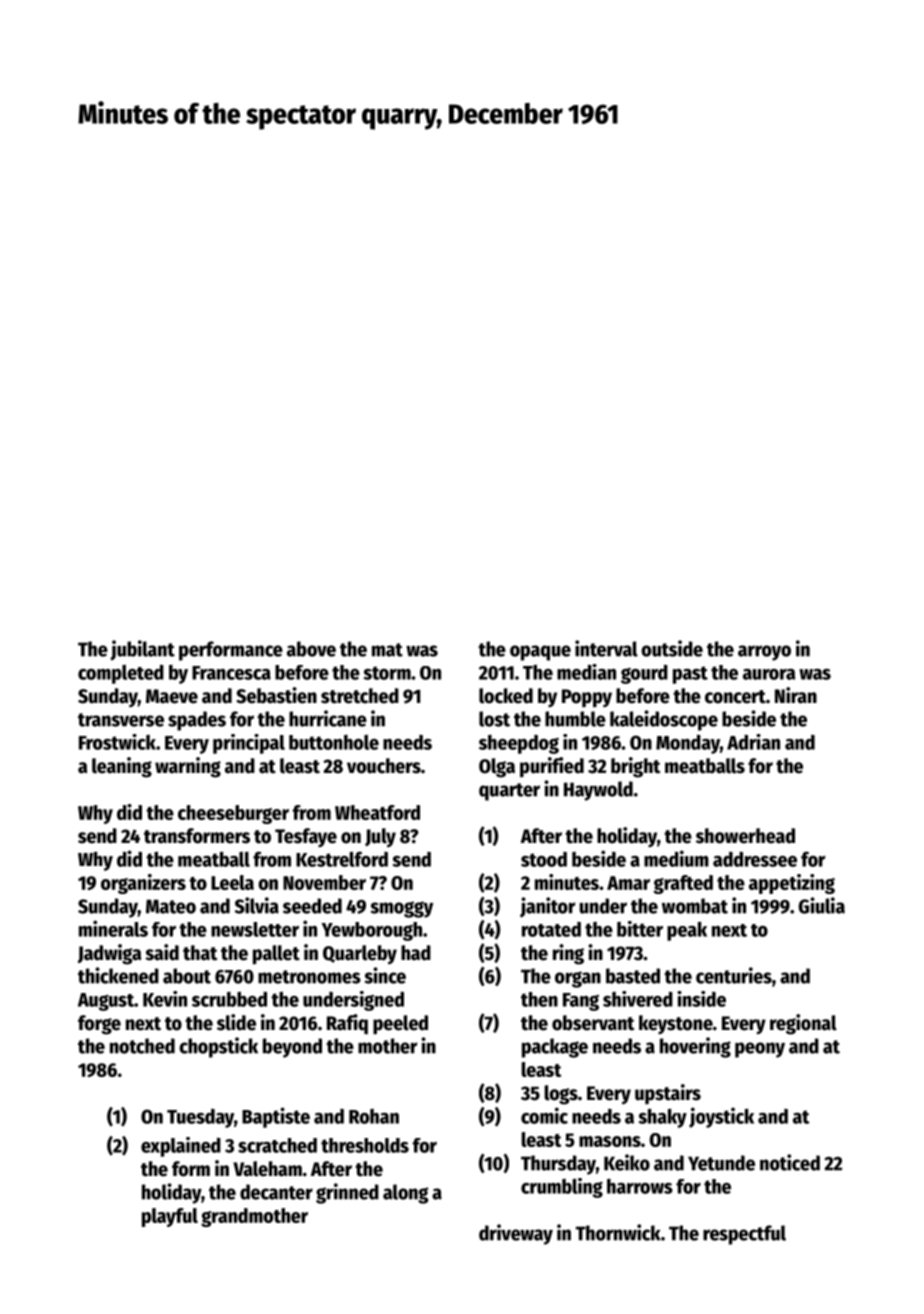 The image size is (924, 1314). I want to click on masons, so click(610, 1141).
